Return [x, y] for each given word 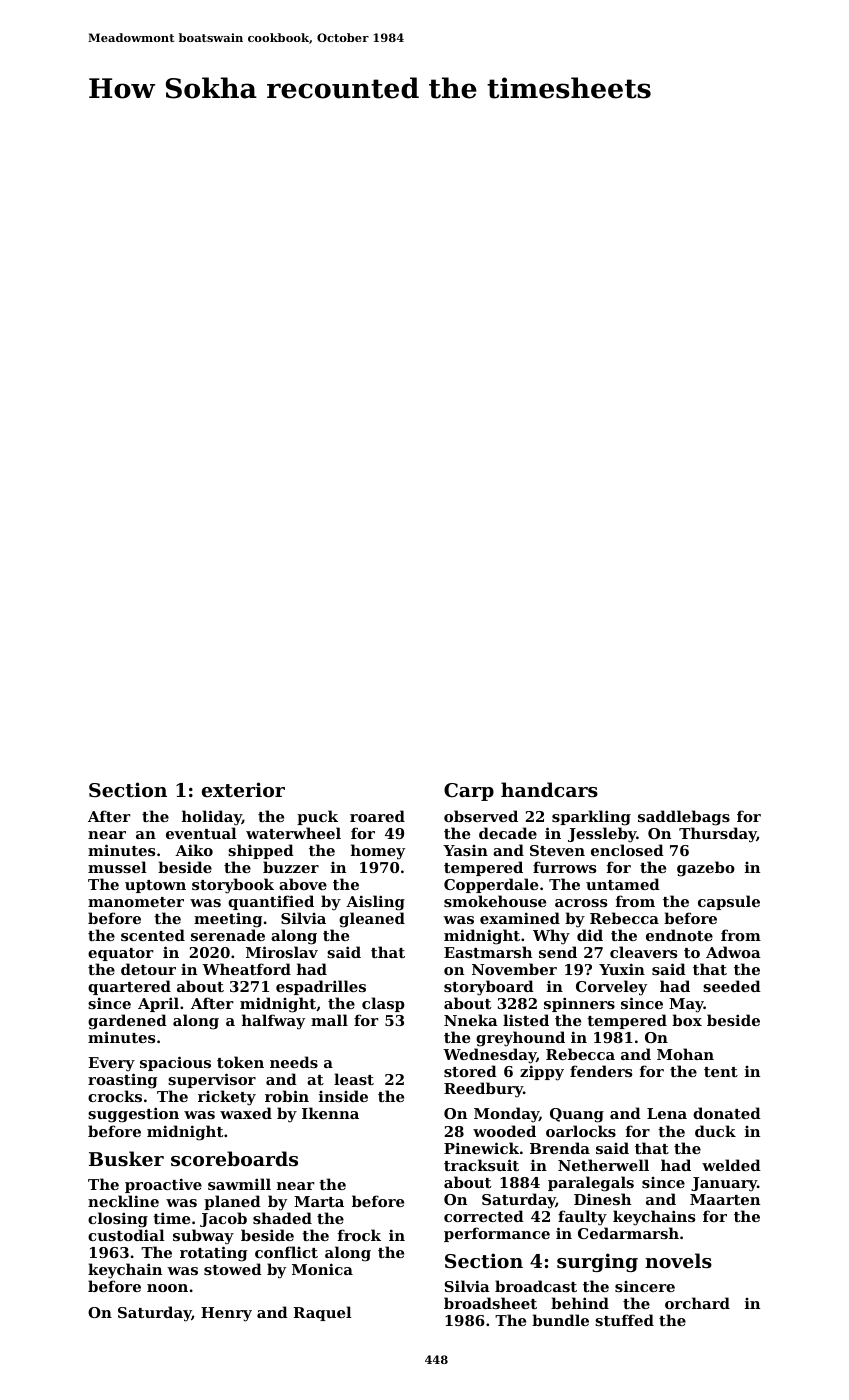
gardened [127, 1022]
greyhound [520, 1039]
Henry [226, 1314]
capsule [729, 902]
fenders [601, 1071]
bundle [560, 1320]
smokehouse [495, 901]
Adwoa [733, 952]
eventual [201, 833]
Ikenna [330, 1113]
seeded [732, 986]
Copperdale [491, 885]
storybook [233, 886]
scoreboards [234, 1159]
